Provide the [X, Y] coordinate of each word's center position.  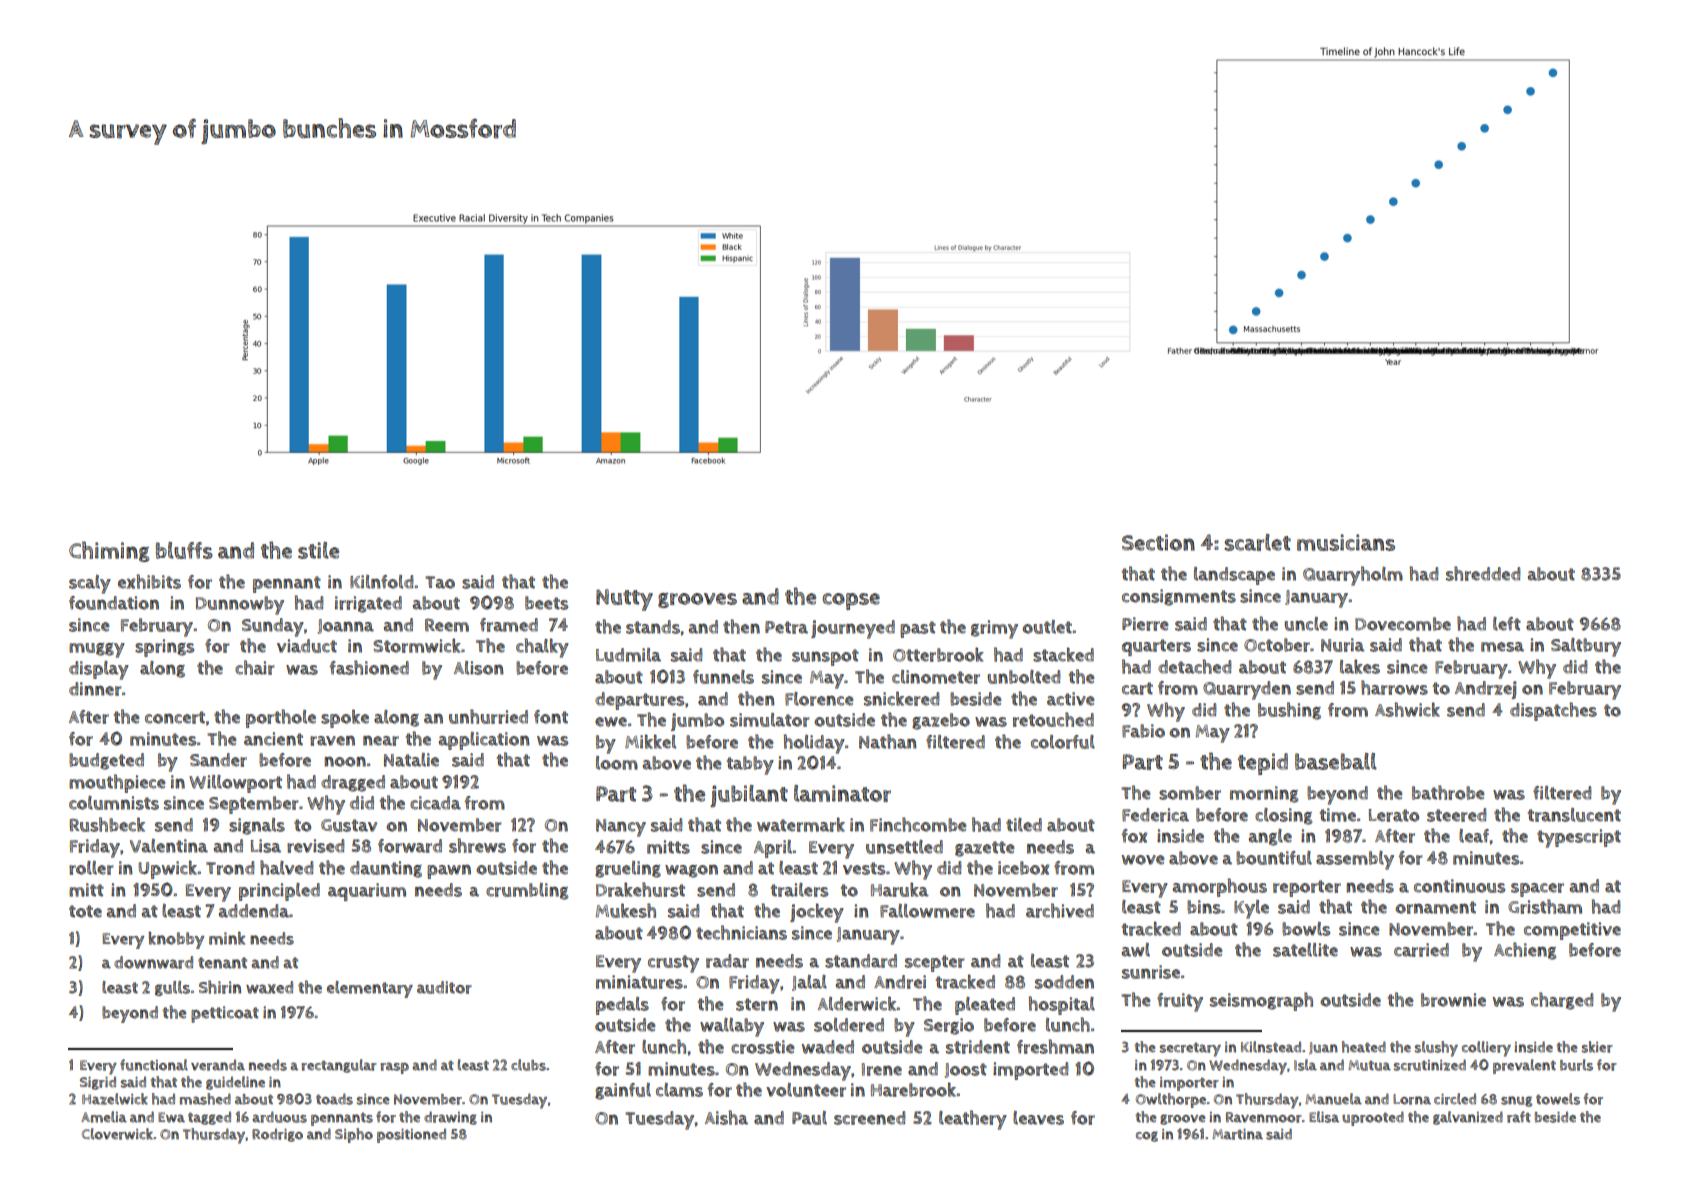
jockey [817, 913]
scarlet [1257, 542]
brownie [1453, 1000]
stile [318, 550]
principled [279, 892]
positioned [411, 1135]
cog [1147, 1136]
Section [1158, 542]
